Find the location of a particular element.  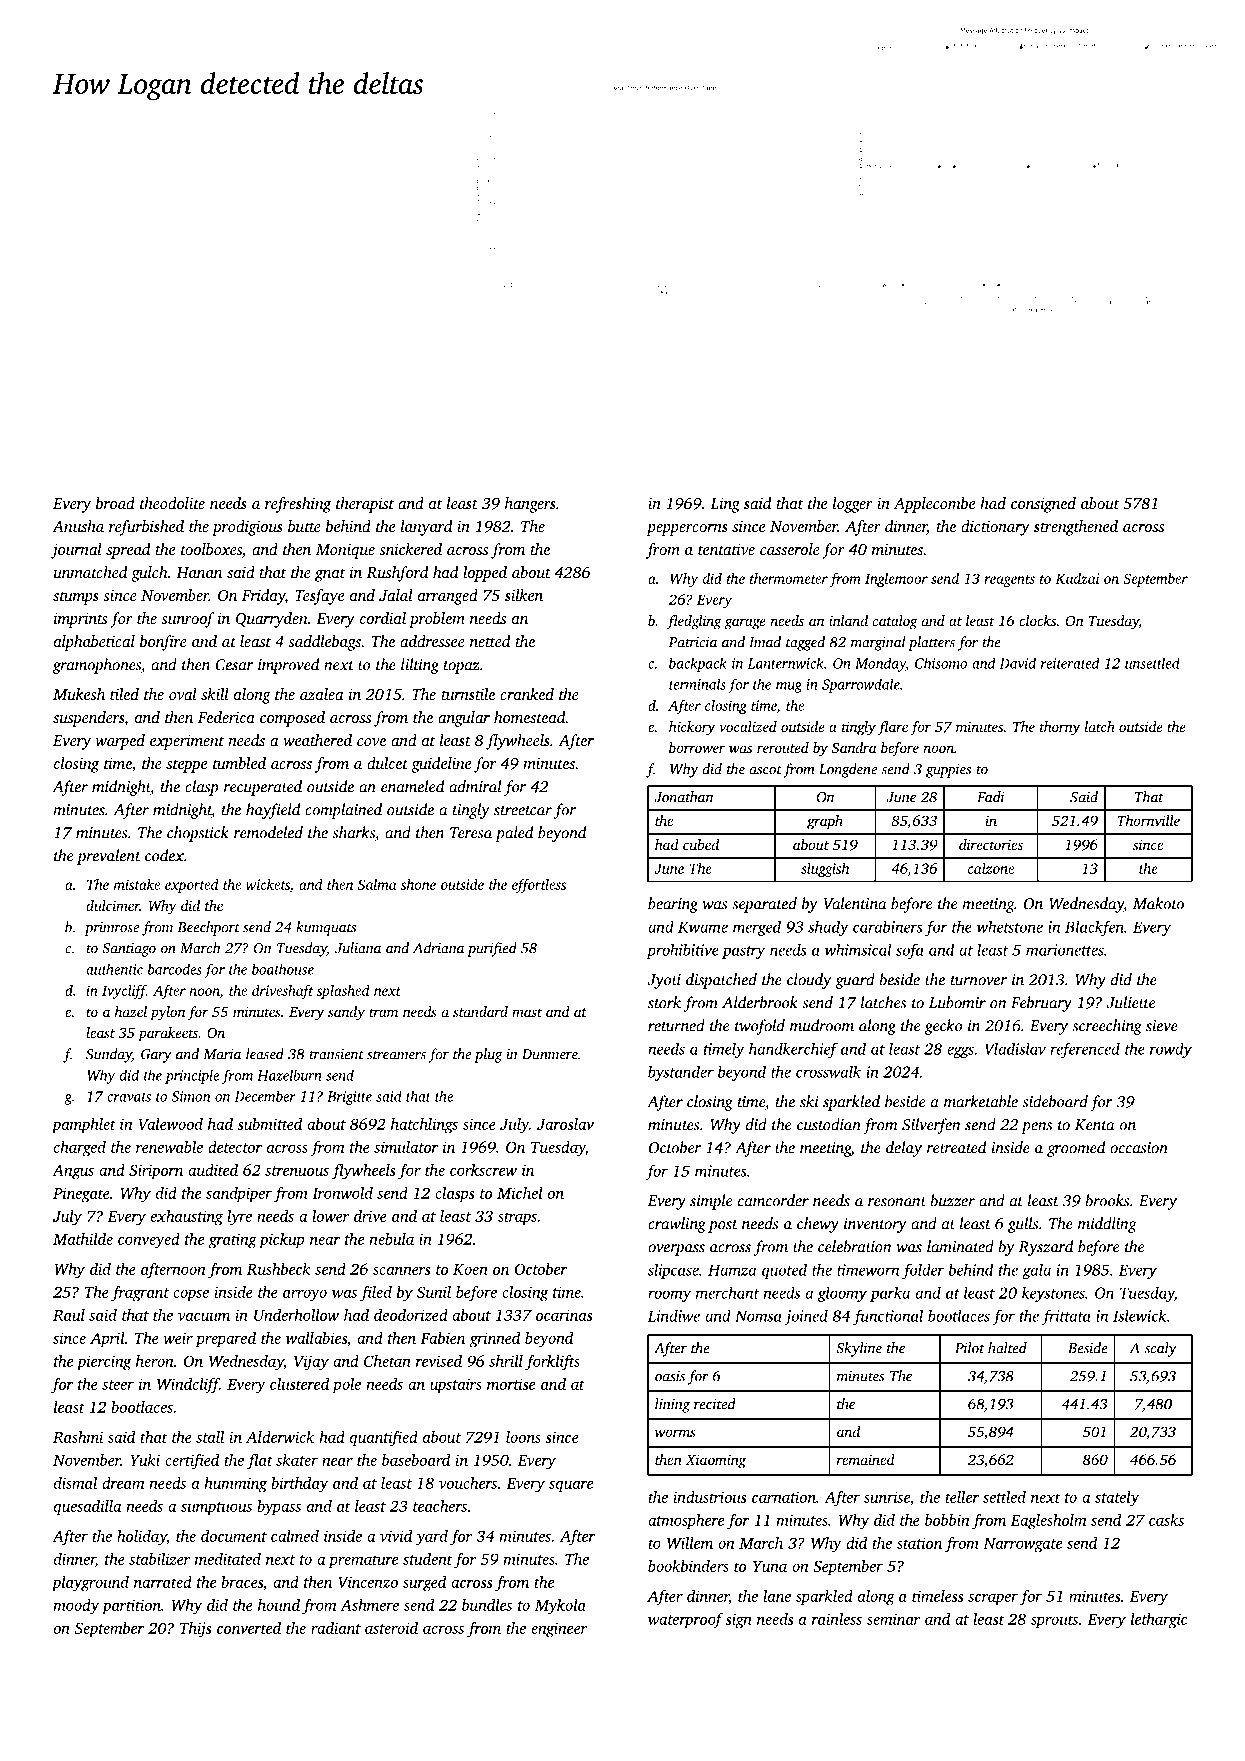

Jaroslav is located at coordinates (565, 1124).
